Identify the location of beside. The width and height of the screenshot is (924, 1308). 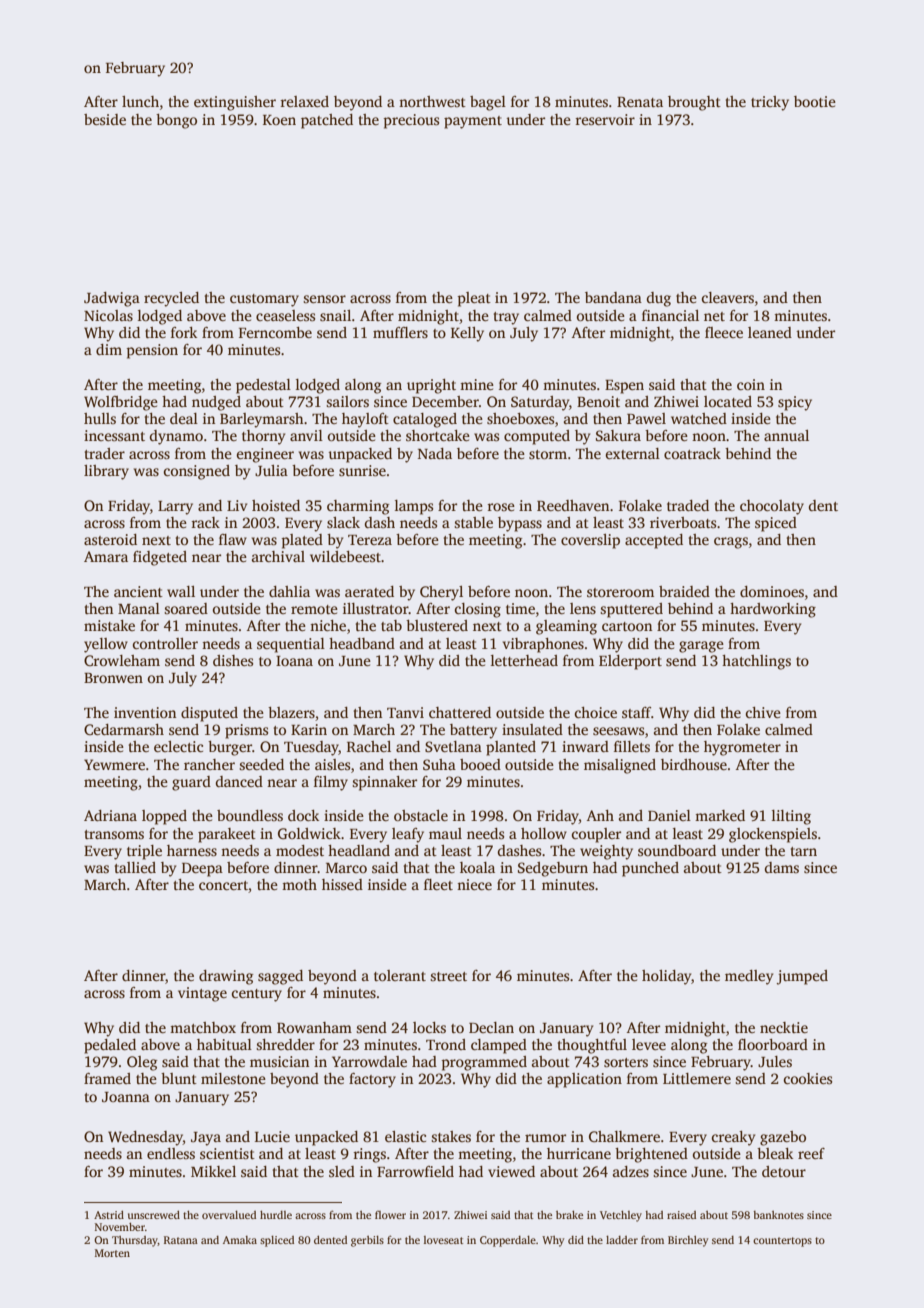
(105, 119).
